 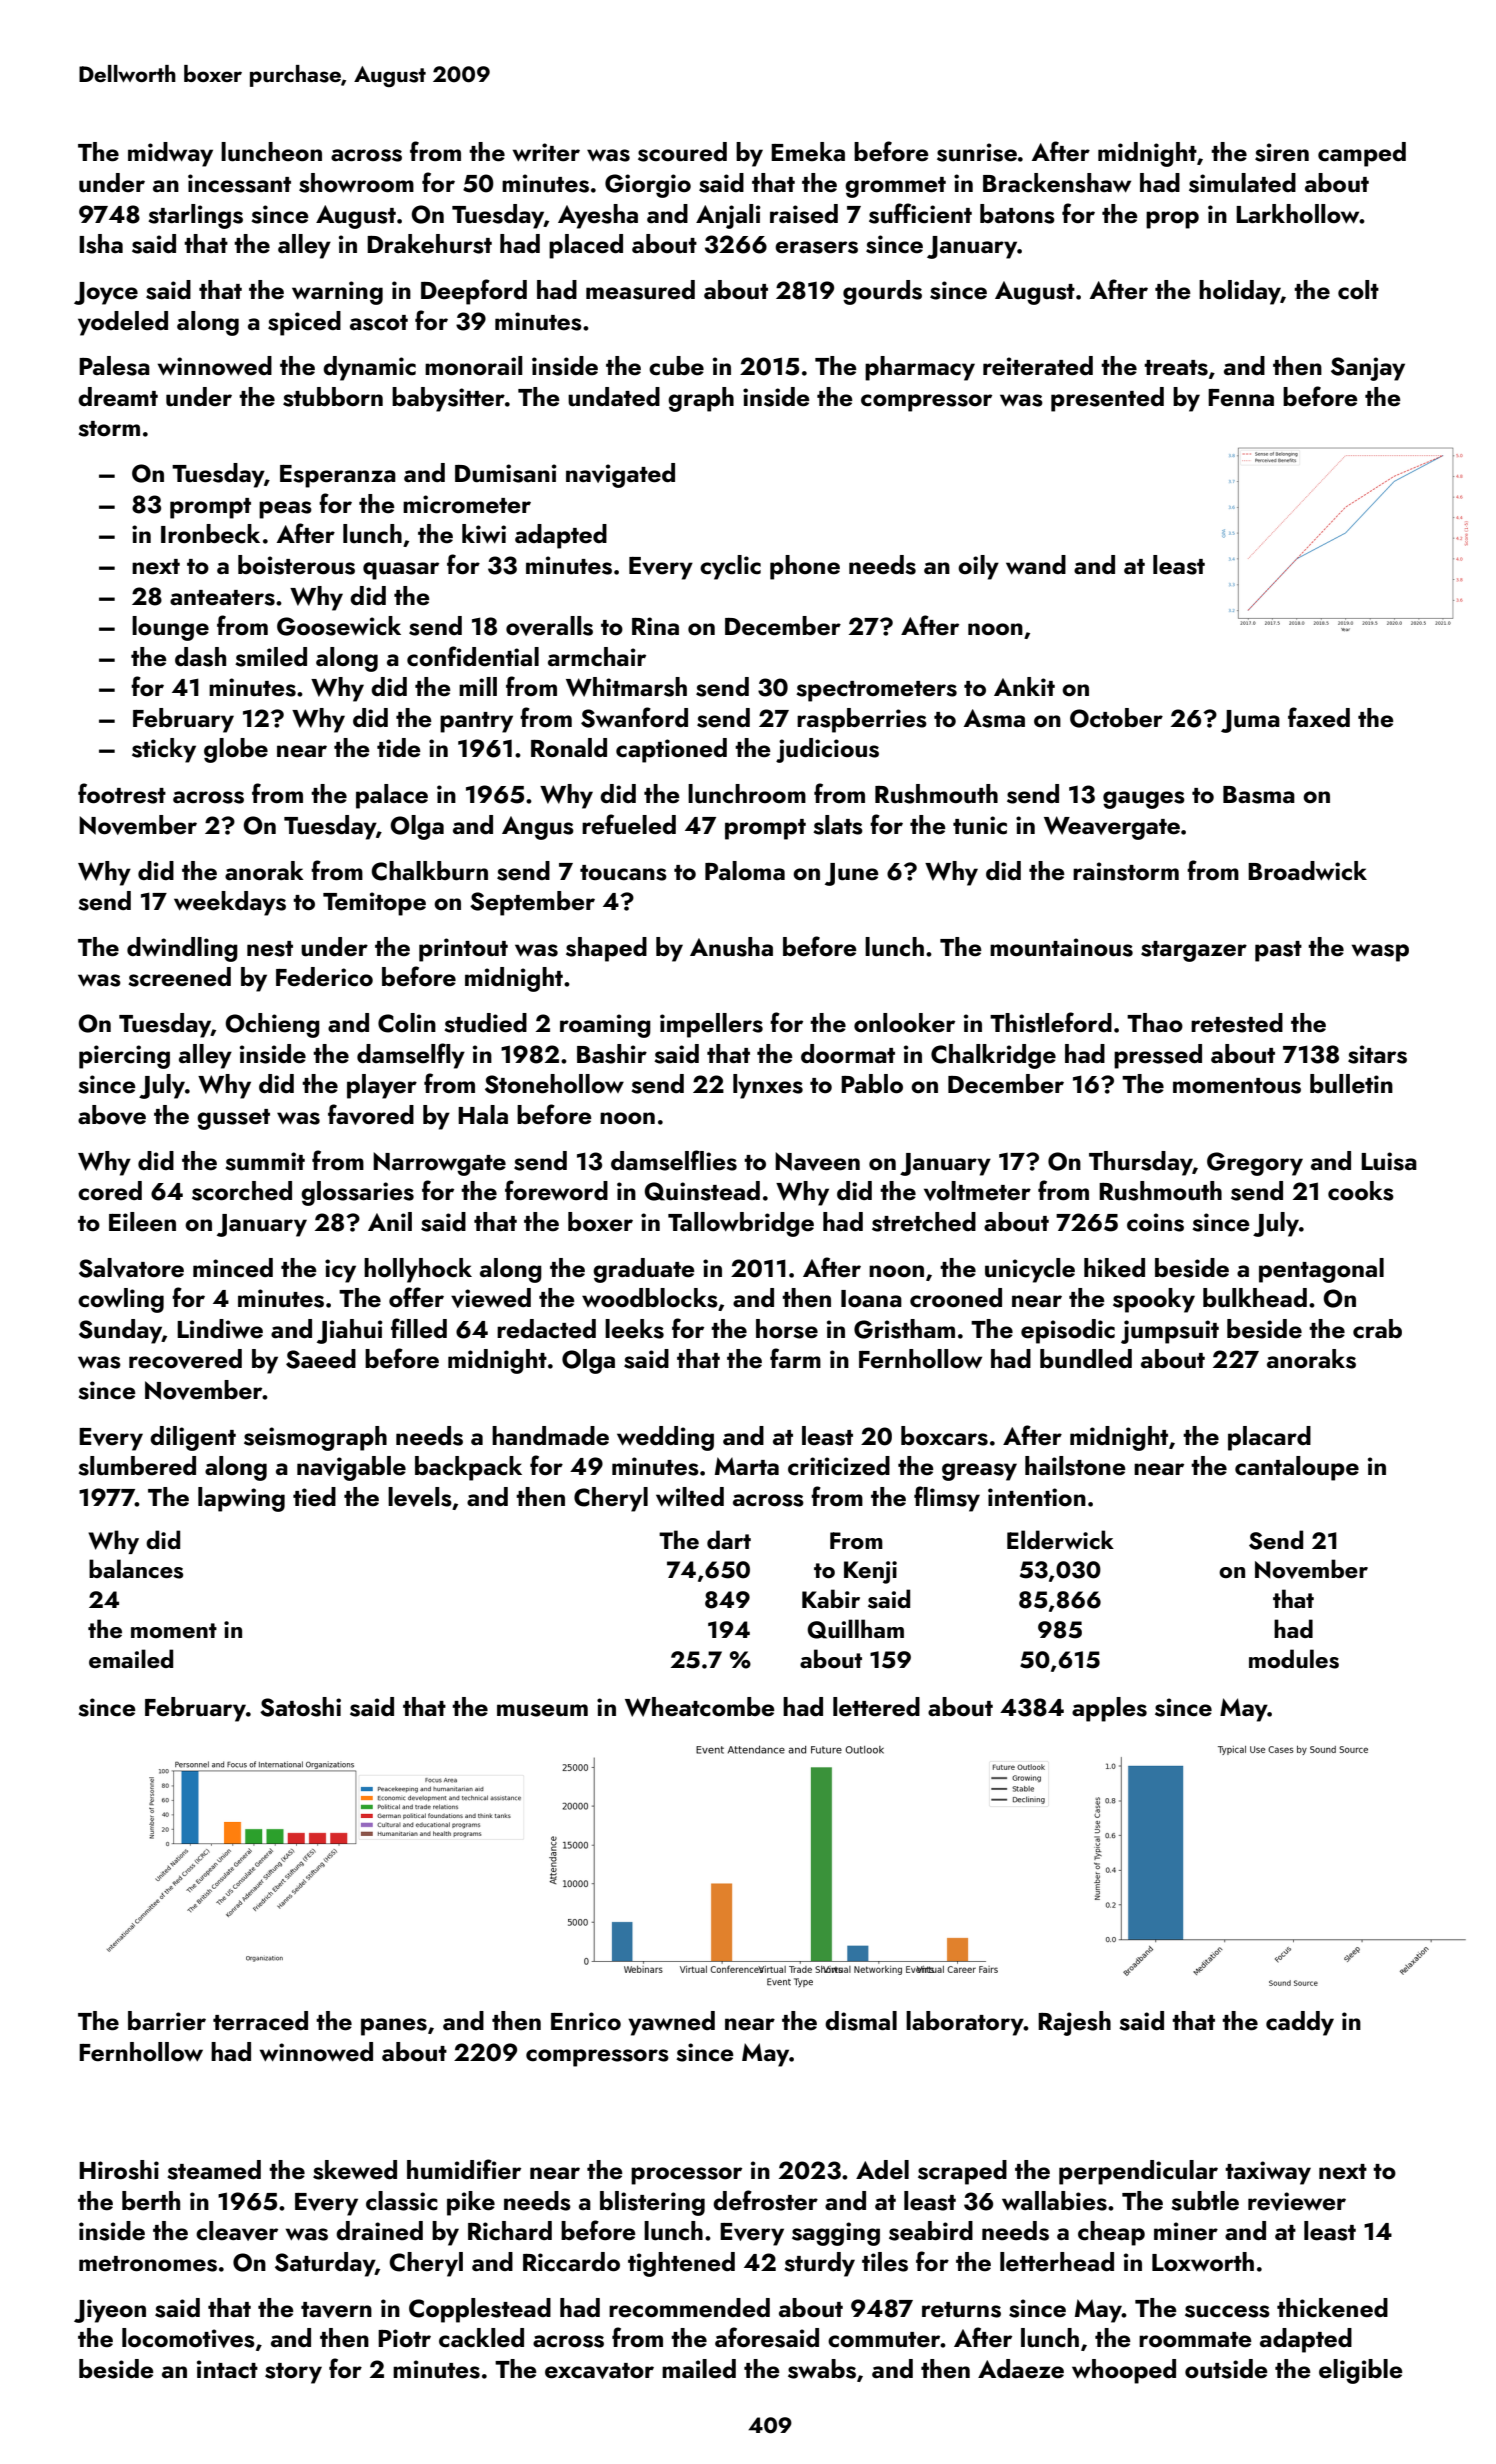 What do you see at coordinates (101, 244) in the screenshot?
I see `Isha` at bounding box center [101, 244].
